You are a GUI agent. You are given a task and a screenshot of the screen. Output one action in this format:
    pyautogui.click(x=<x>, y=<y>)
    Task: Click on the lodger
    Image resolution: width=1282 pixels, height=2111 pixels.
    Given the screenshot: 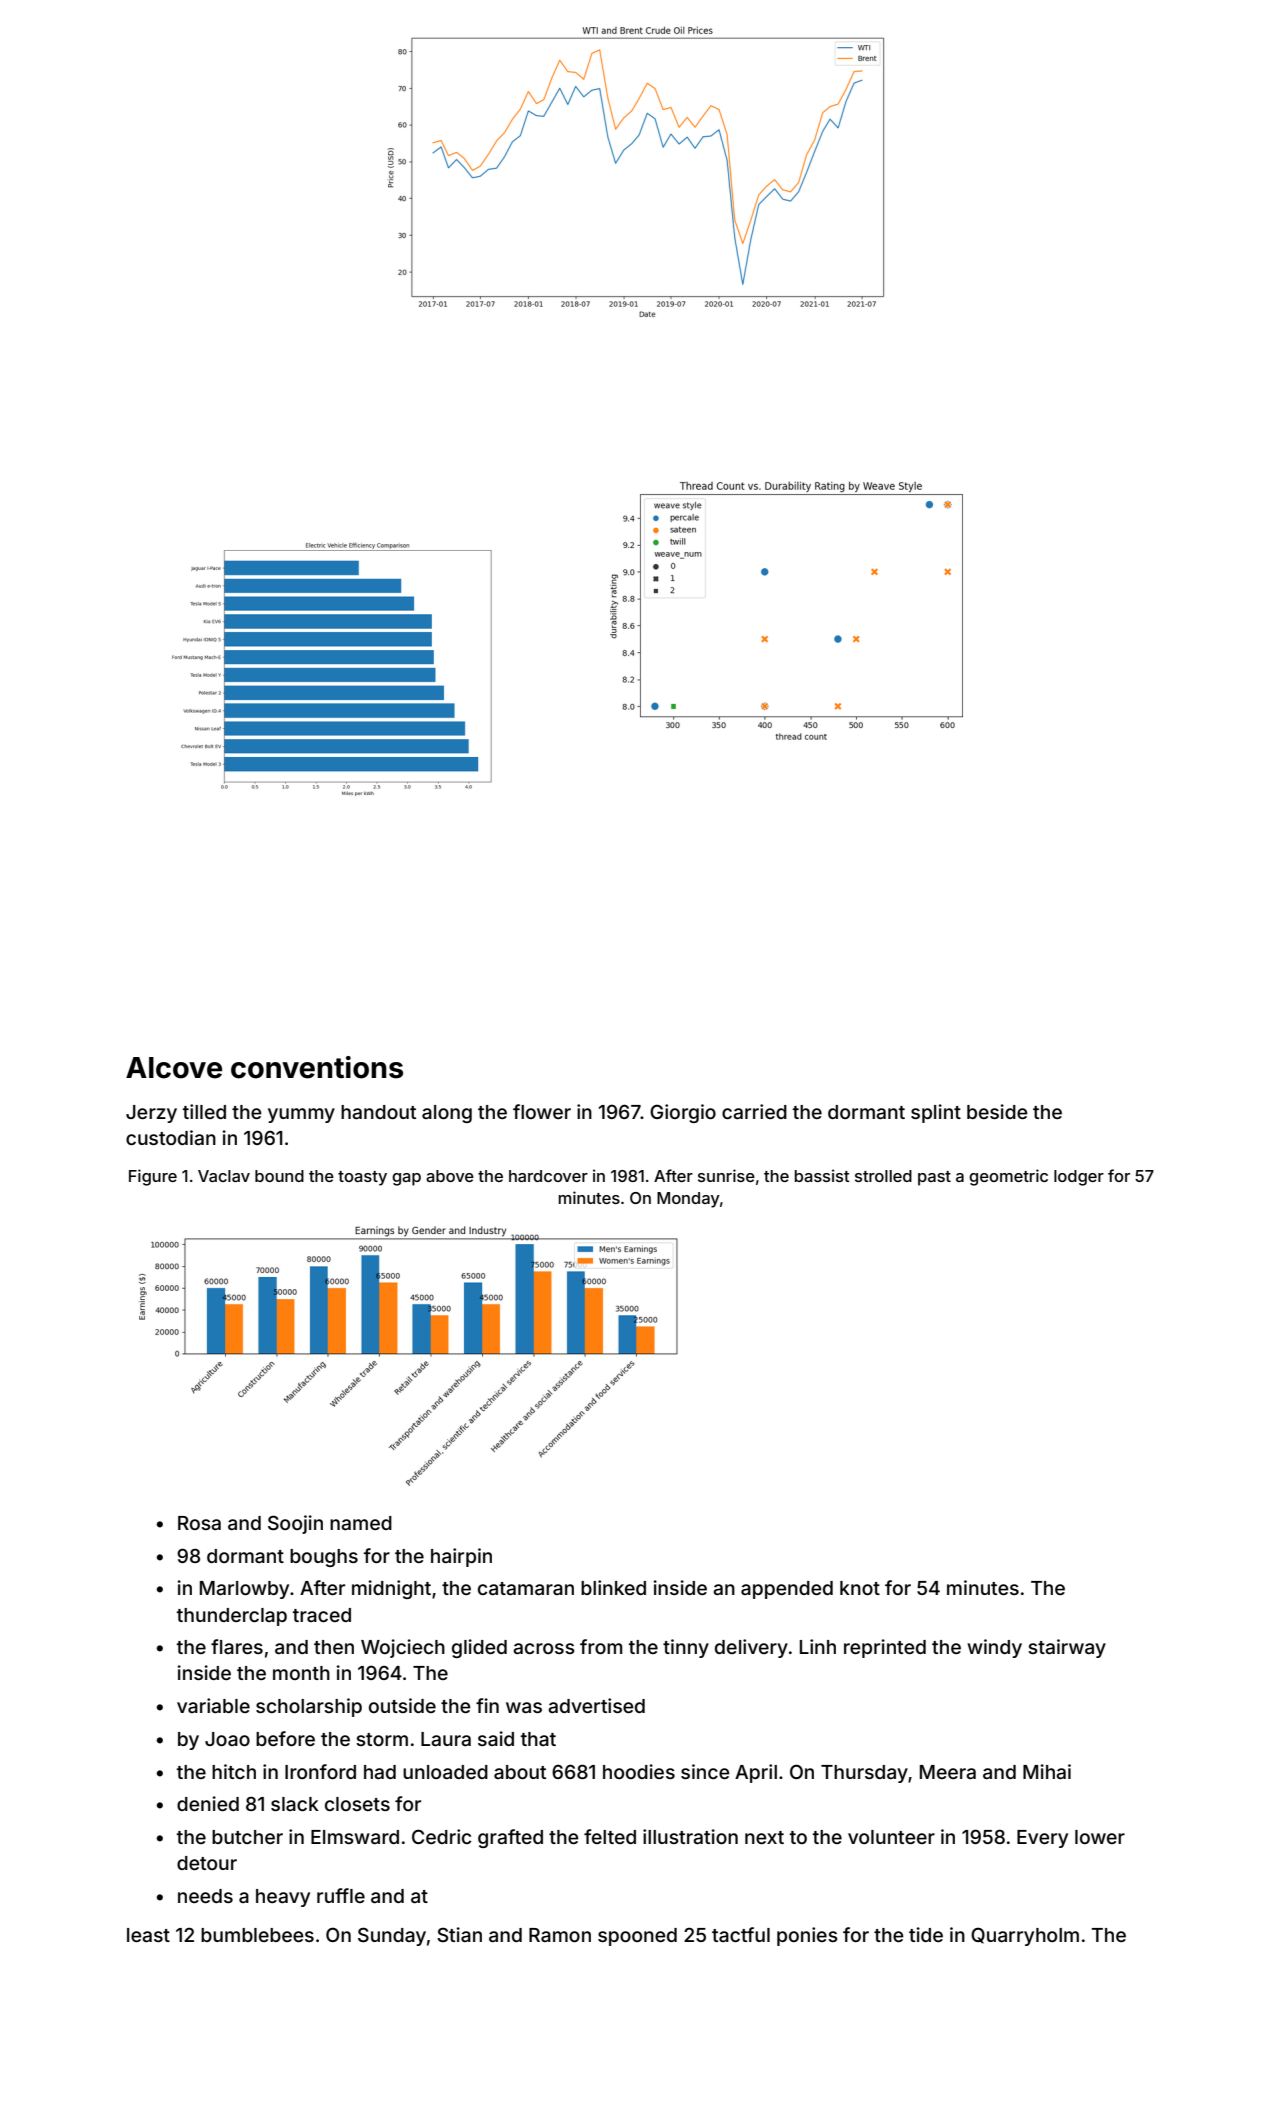 What is the action you would take?
    pyautogui.click(x=1079, y=1178)
